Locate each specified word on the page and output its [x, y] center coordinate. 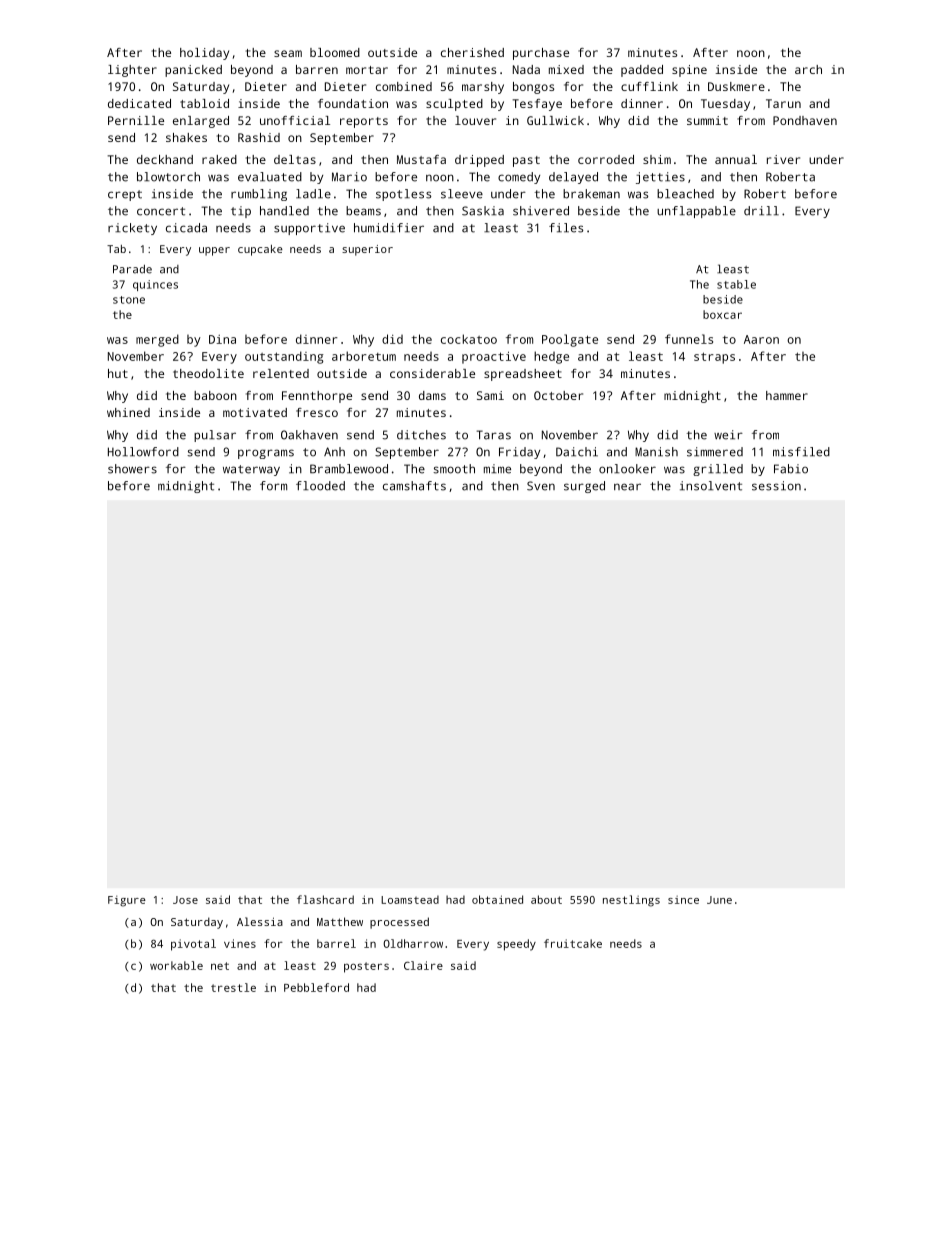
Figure [127, 901]
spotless [403, 195]
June [719, 900]
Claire [423, 965]
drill [761, 211]
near [627, 487]
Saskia [483, 211]
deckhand [165, 159]
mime [497, 469]
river [783, 159]
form [273, 486]
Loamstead [410, 899]
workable [176, 965]
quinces [155, 285]
